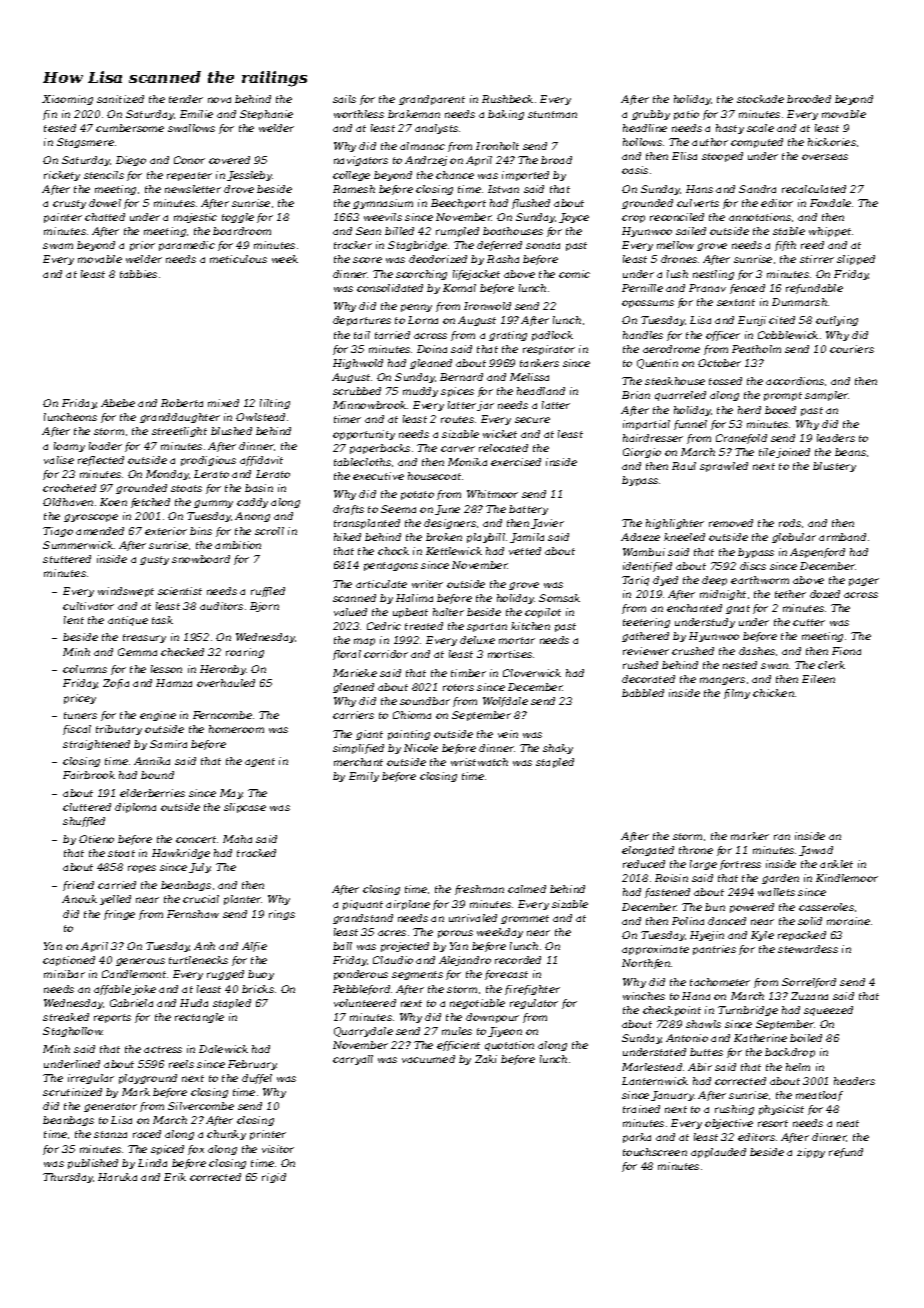  I want to click on tabbies, so click(138, 274).
